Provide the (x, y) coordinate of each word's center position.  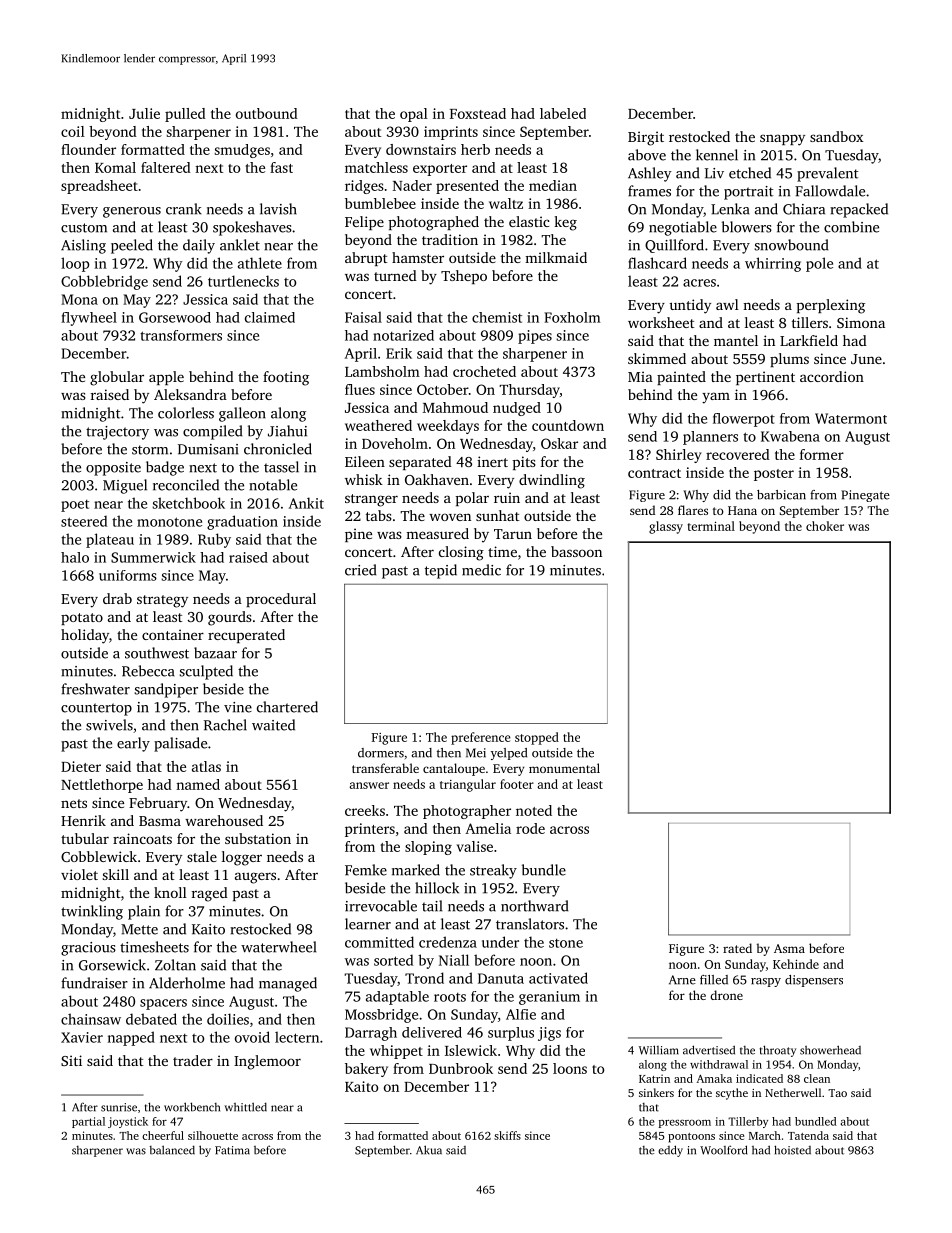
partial (88, 1122)
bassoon (576, 551)
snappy (782, 140)
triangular (468, 785)
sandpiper (166, 690)
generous (132, 212)
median (553, 185)
